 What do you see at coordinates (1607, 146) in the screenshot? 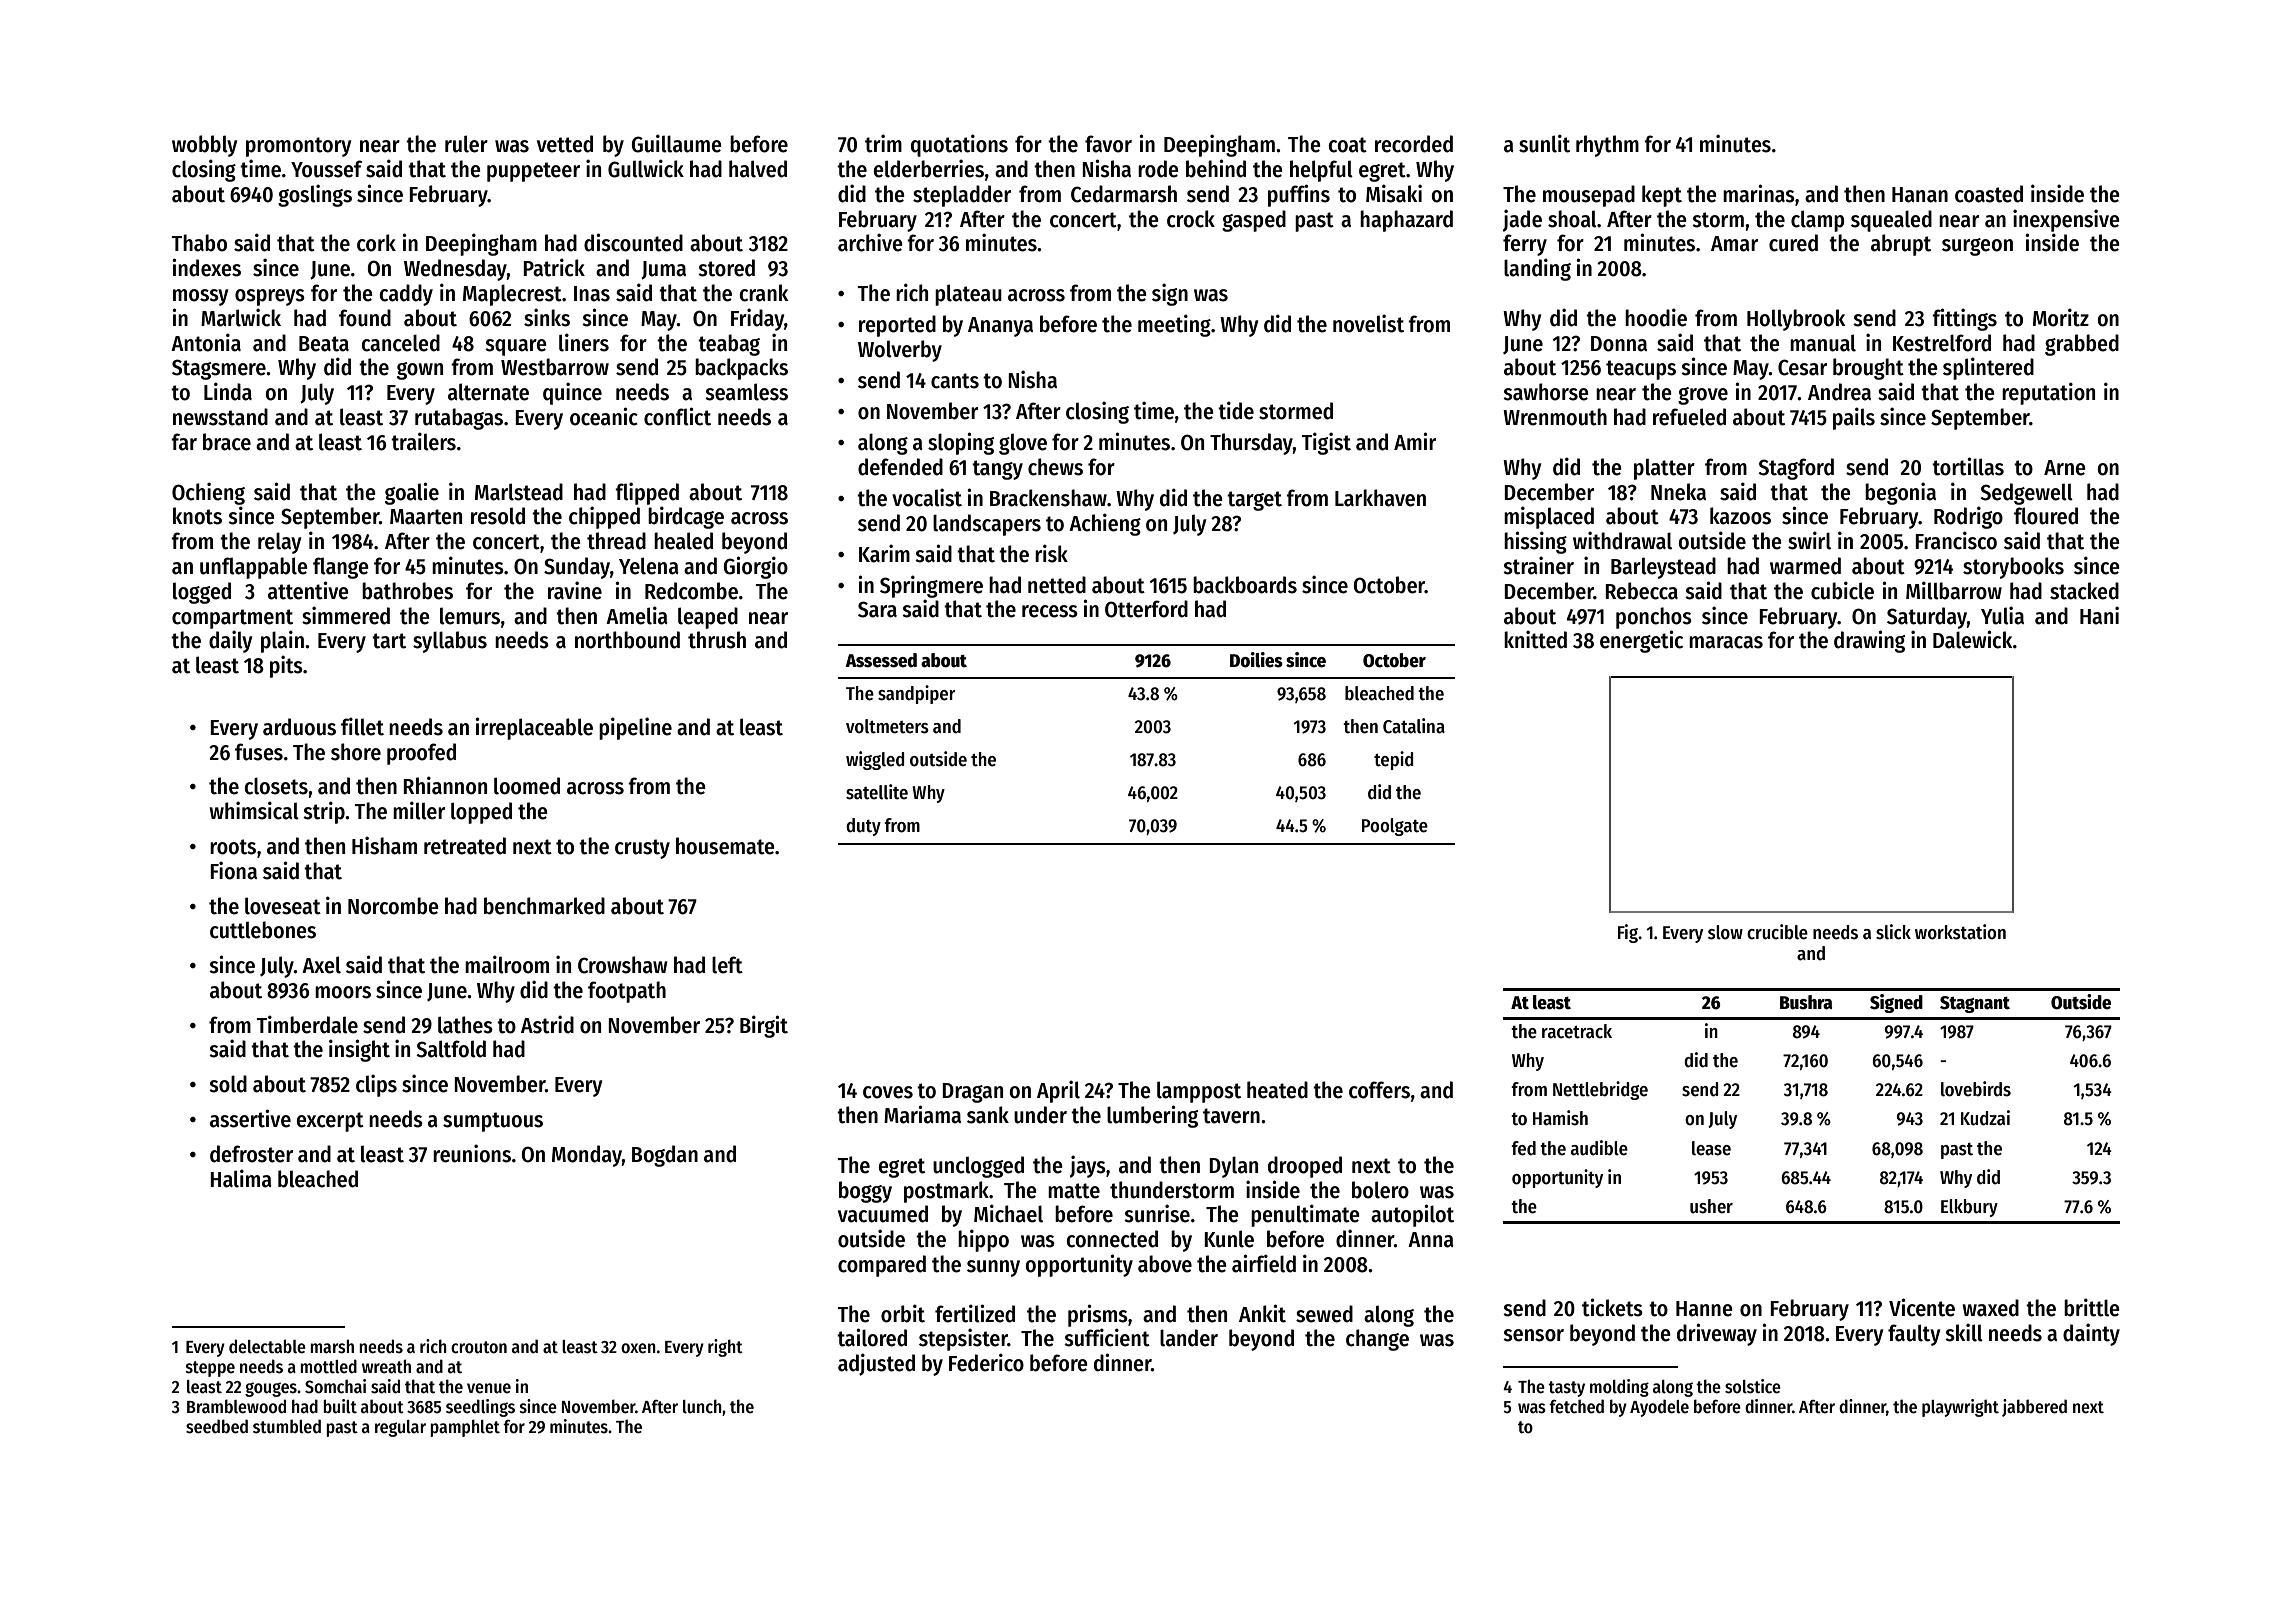
I see `rhythm` at bounding box center [1607, 146].
